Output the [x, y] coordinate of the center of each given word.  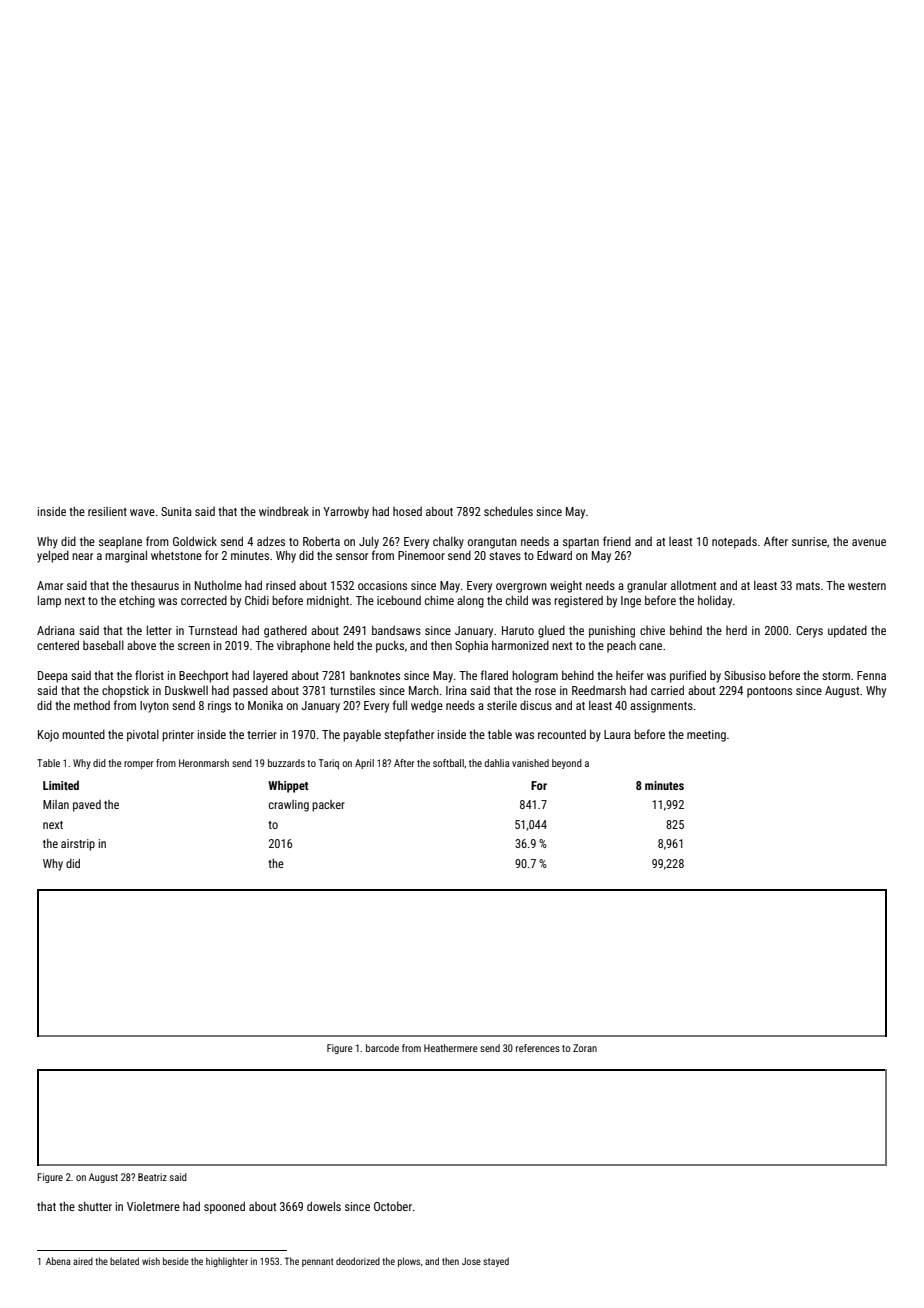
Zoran [585, 1048]
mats [808, 586]
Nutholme [218, 585]
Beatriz [152, 1177]
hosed [407, 511]
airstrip [78, 845]
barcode [382, 1048]
